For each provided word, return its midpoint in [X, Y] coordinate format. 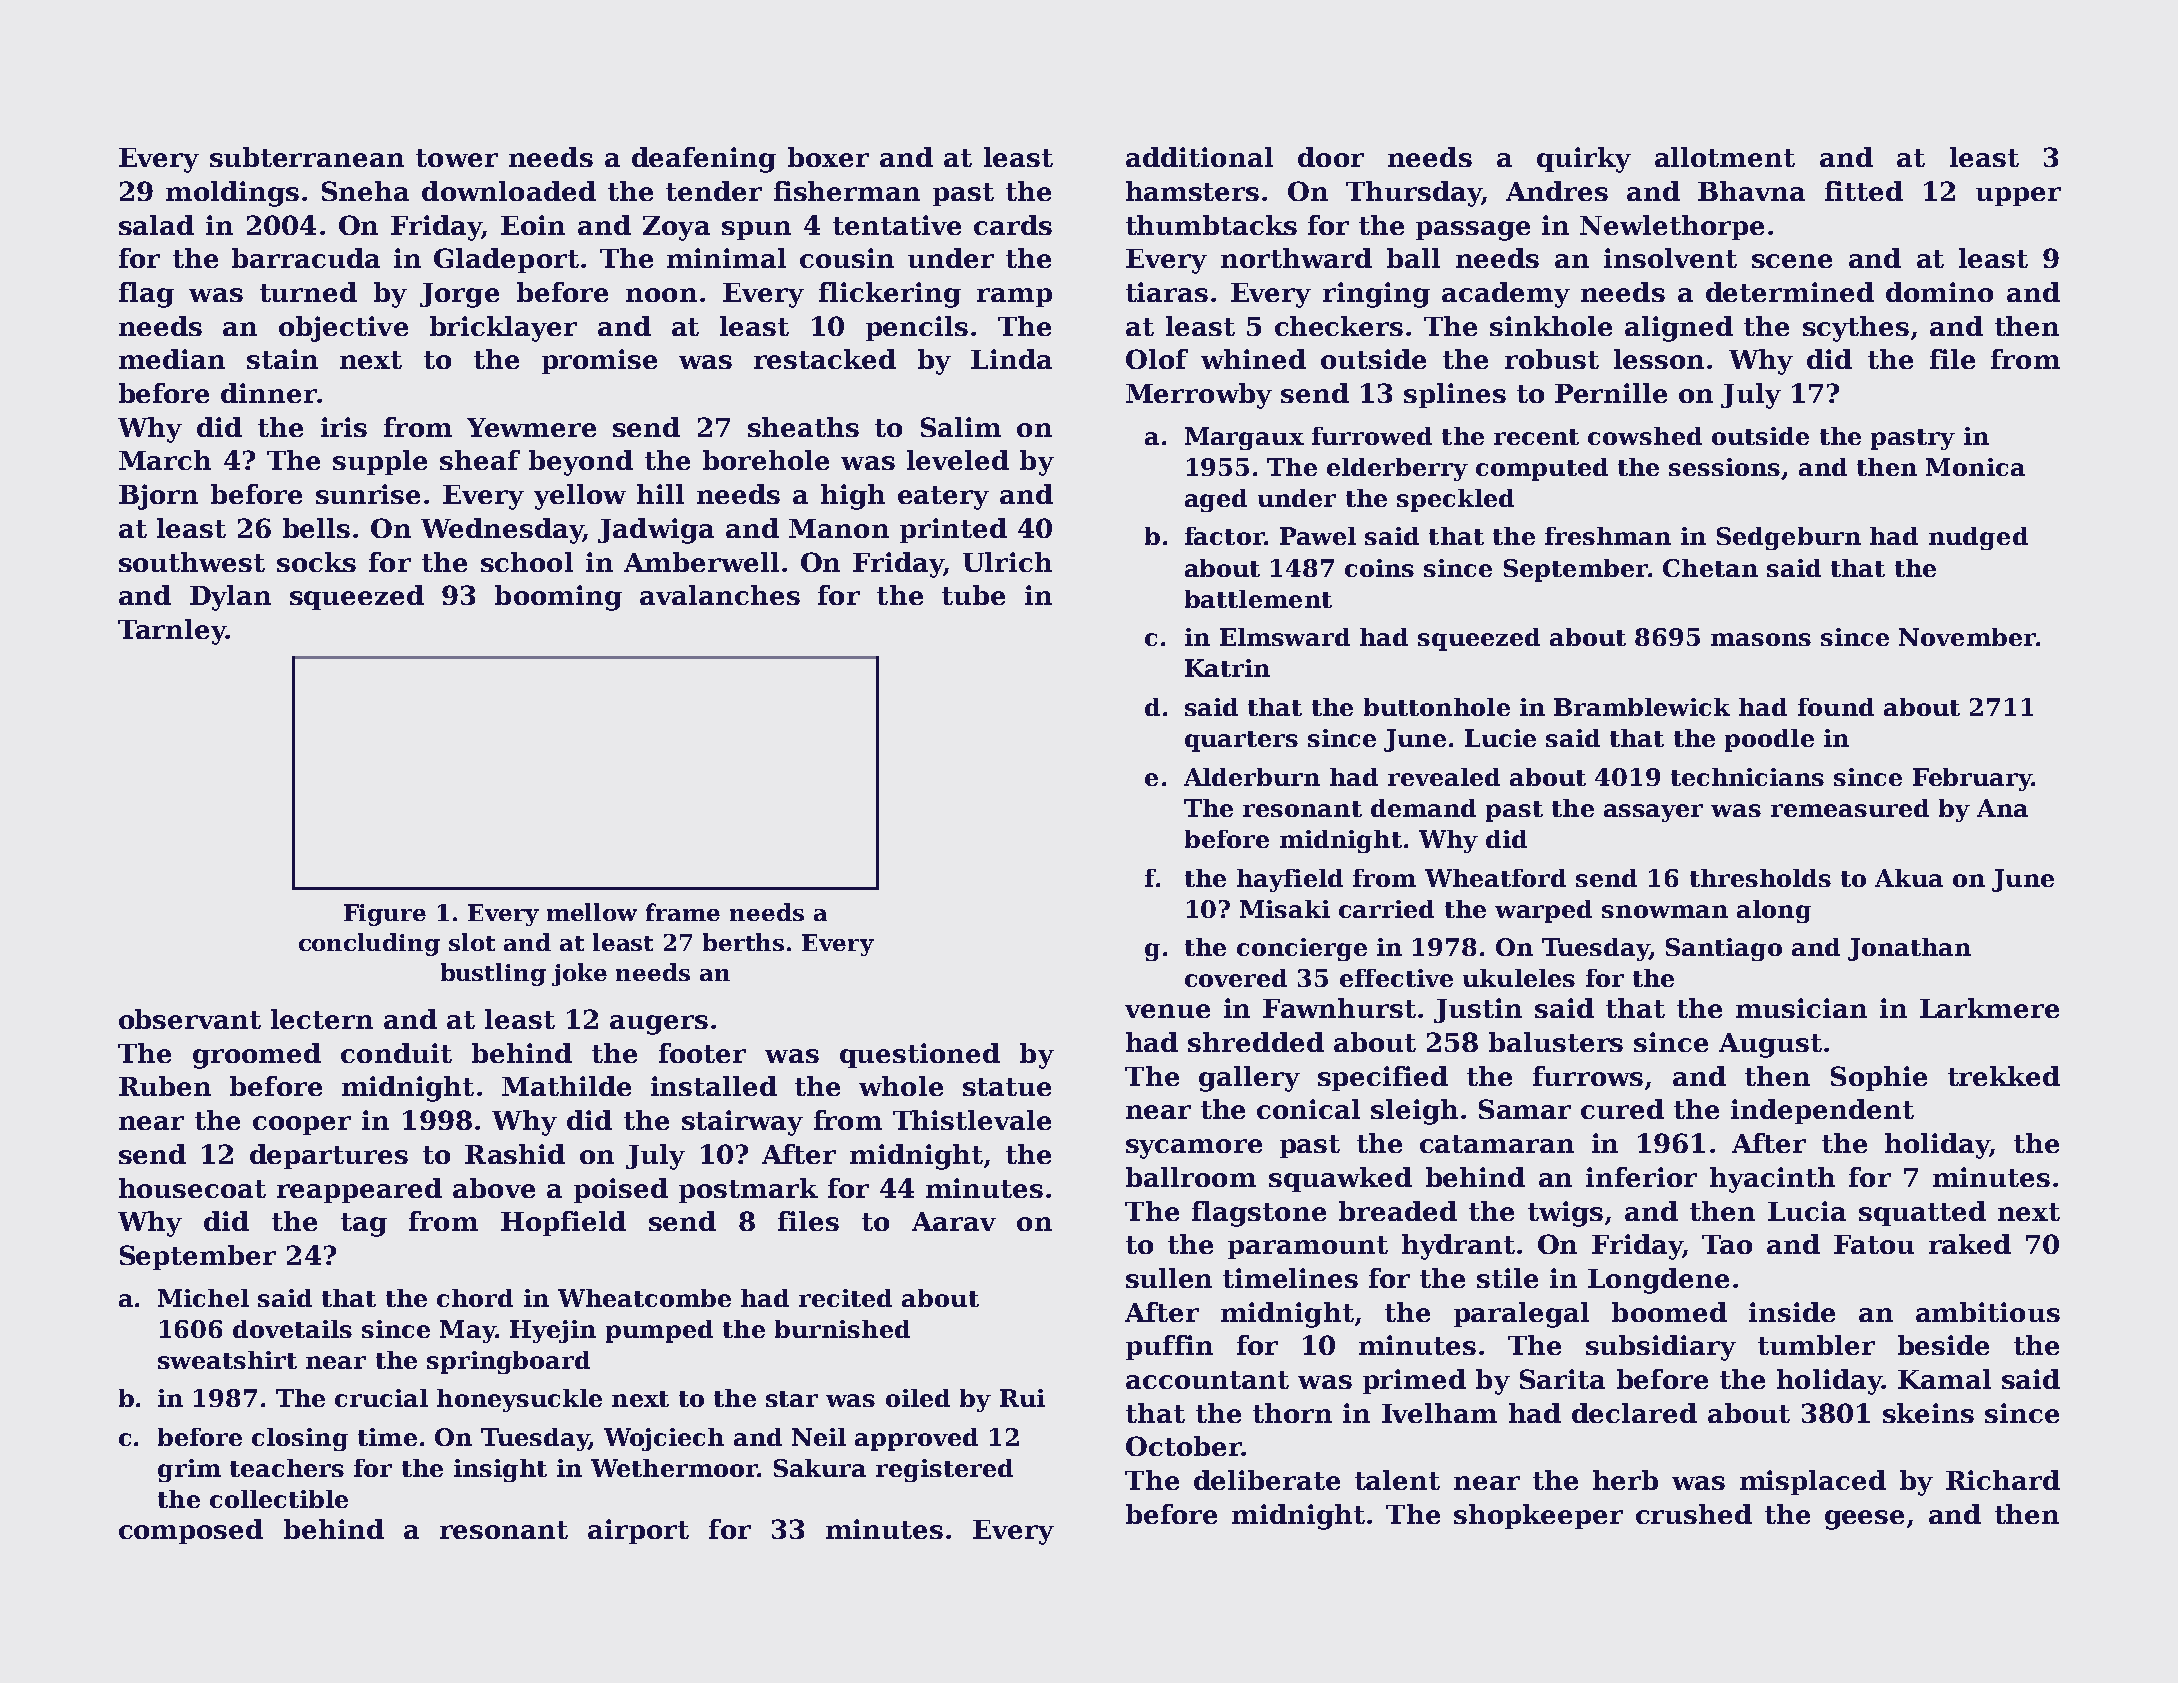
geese [1864, 1520]
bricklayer [503, 329]
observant [190, 1019]
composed [191, 1531]
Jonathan [1909, 949]
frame [683, 912]
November [1967, 637]
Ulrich [1007, 562]
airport [638, 1531]
